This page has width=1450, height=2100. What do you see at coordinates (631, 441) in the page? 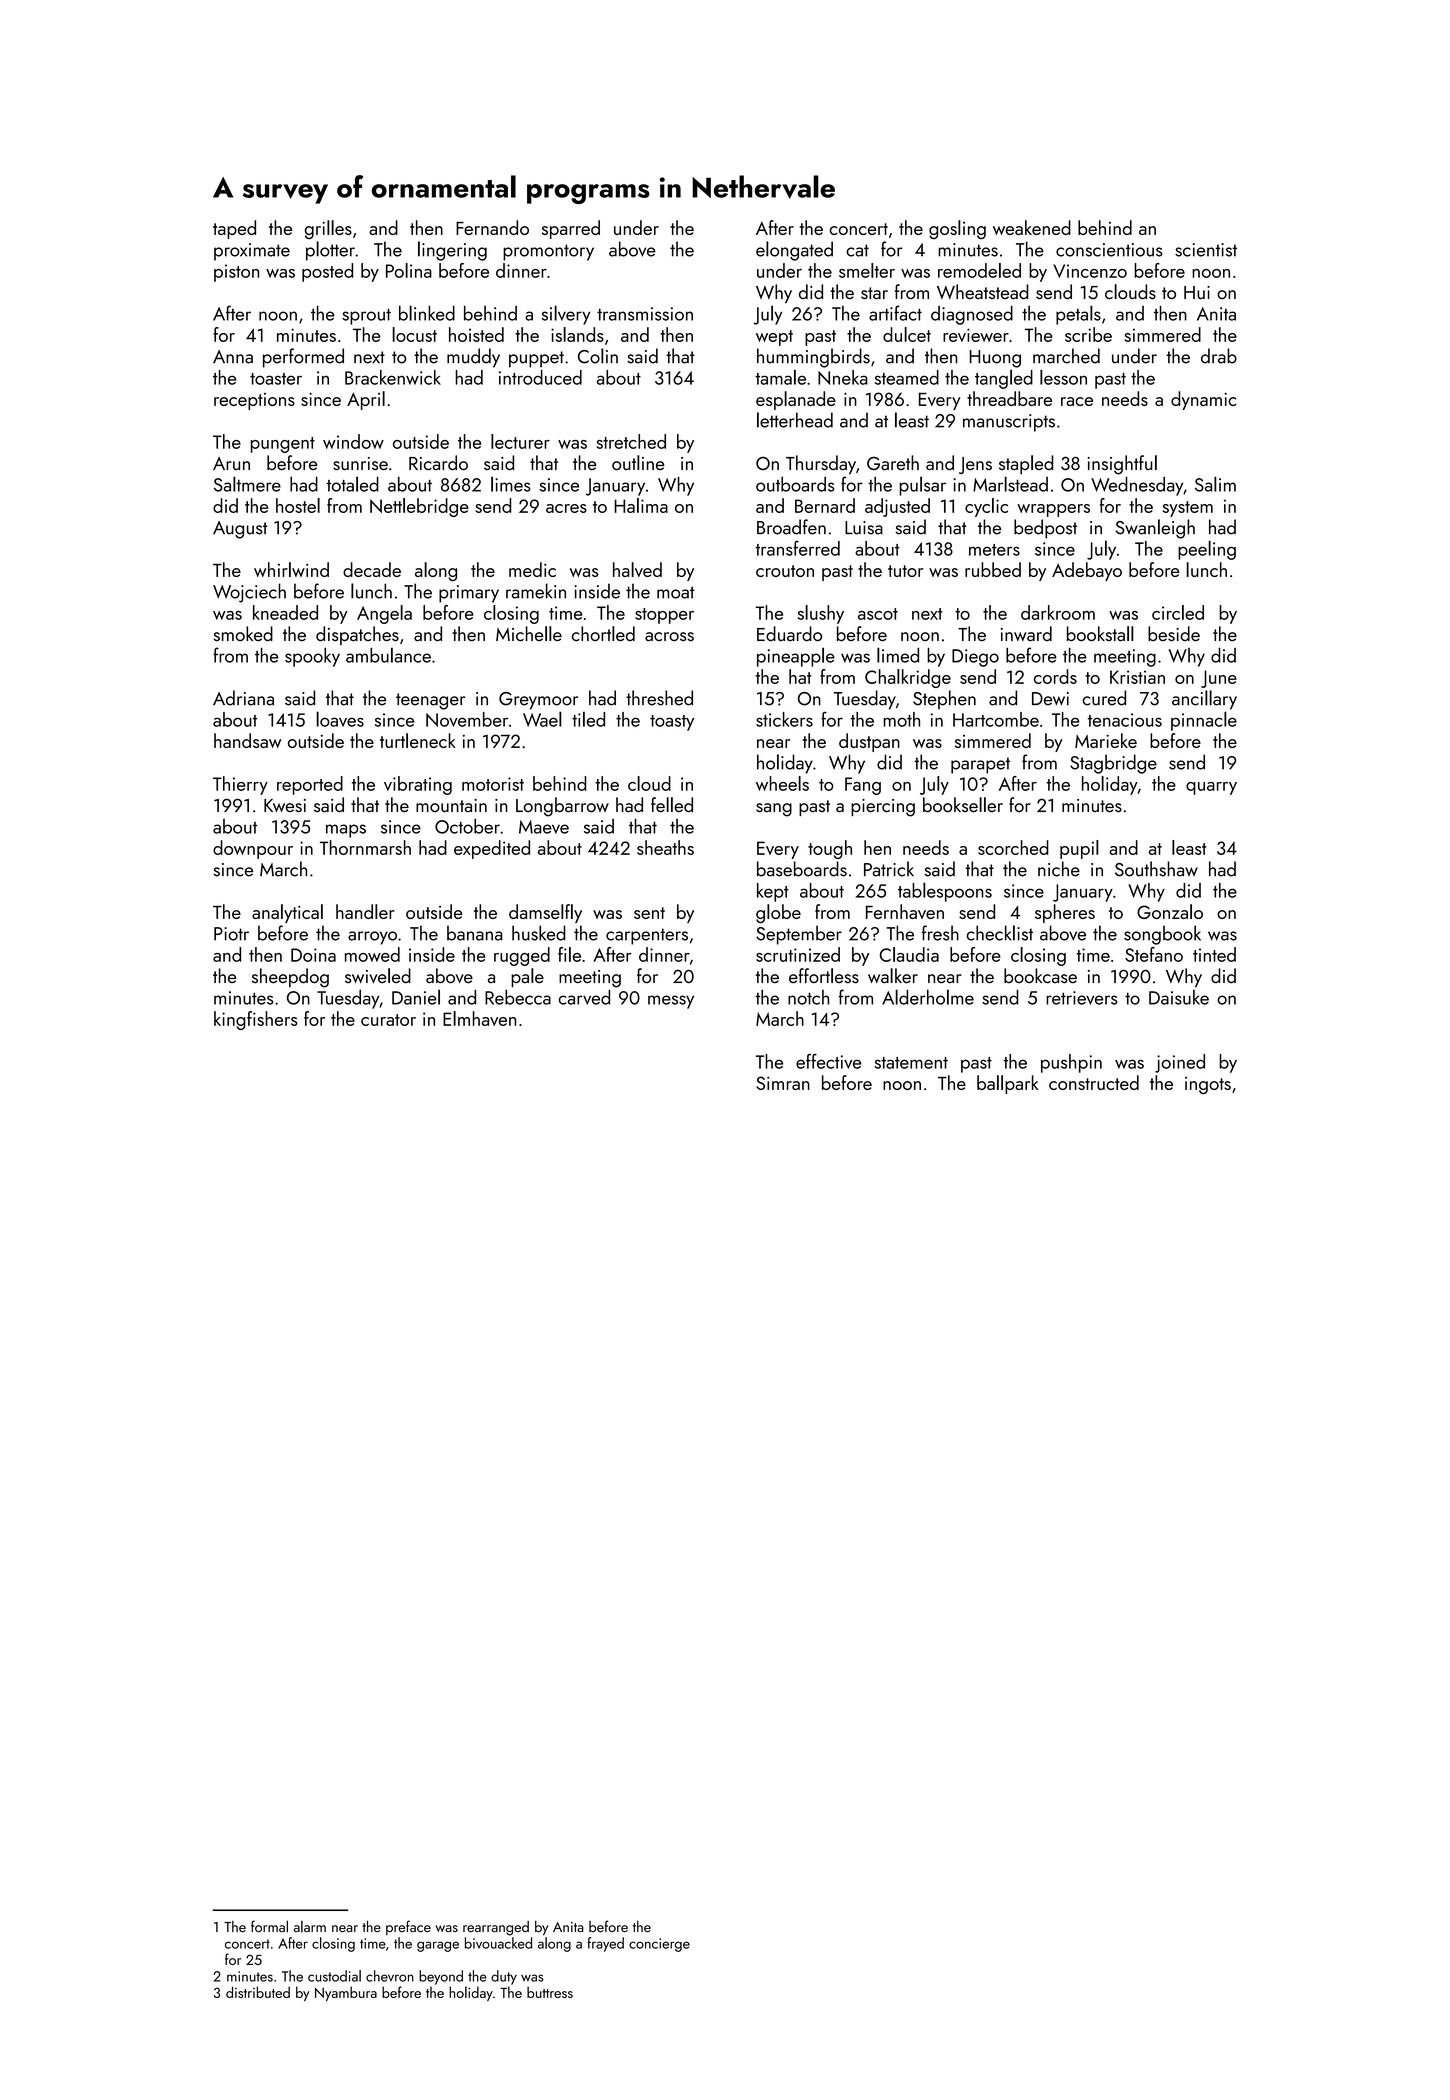
I see `stretched` at bounding box center [631, 441].
